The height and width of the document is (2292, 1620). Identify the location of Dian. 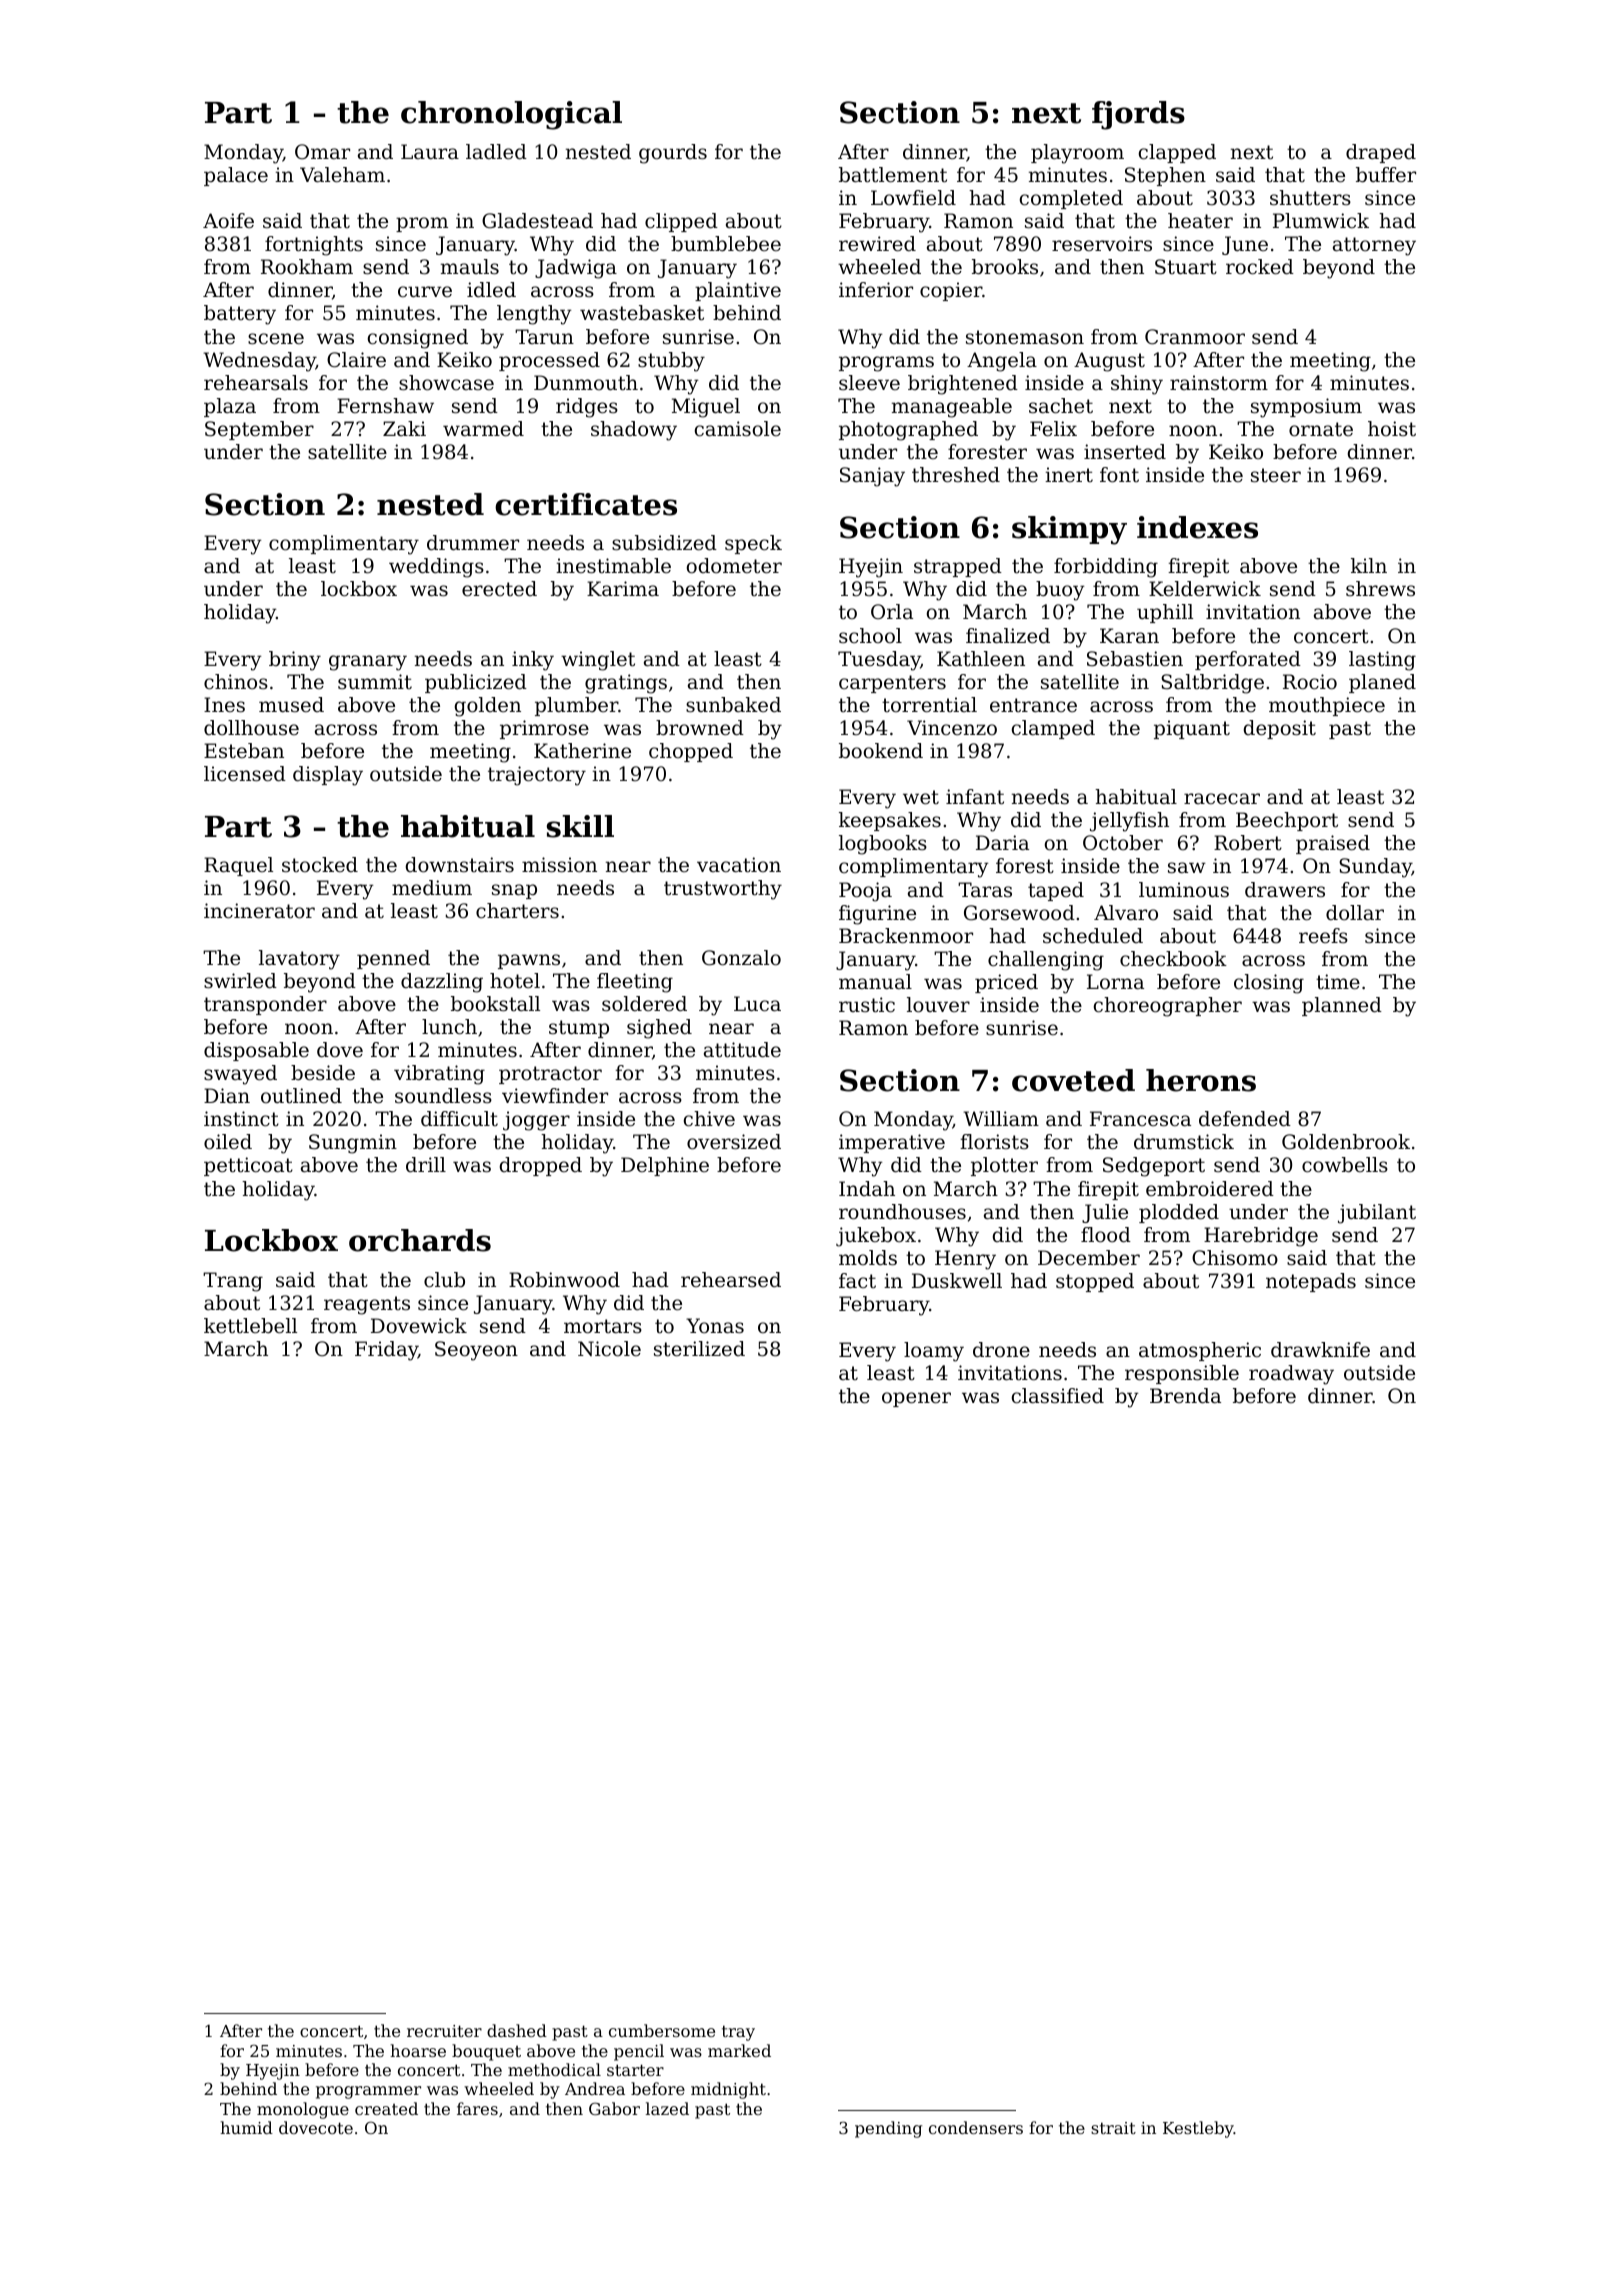
(227, 1096).
